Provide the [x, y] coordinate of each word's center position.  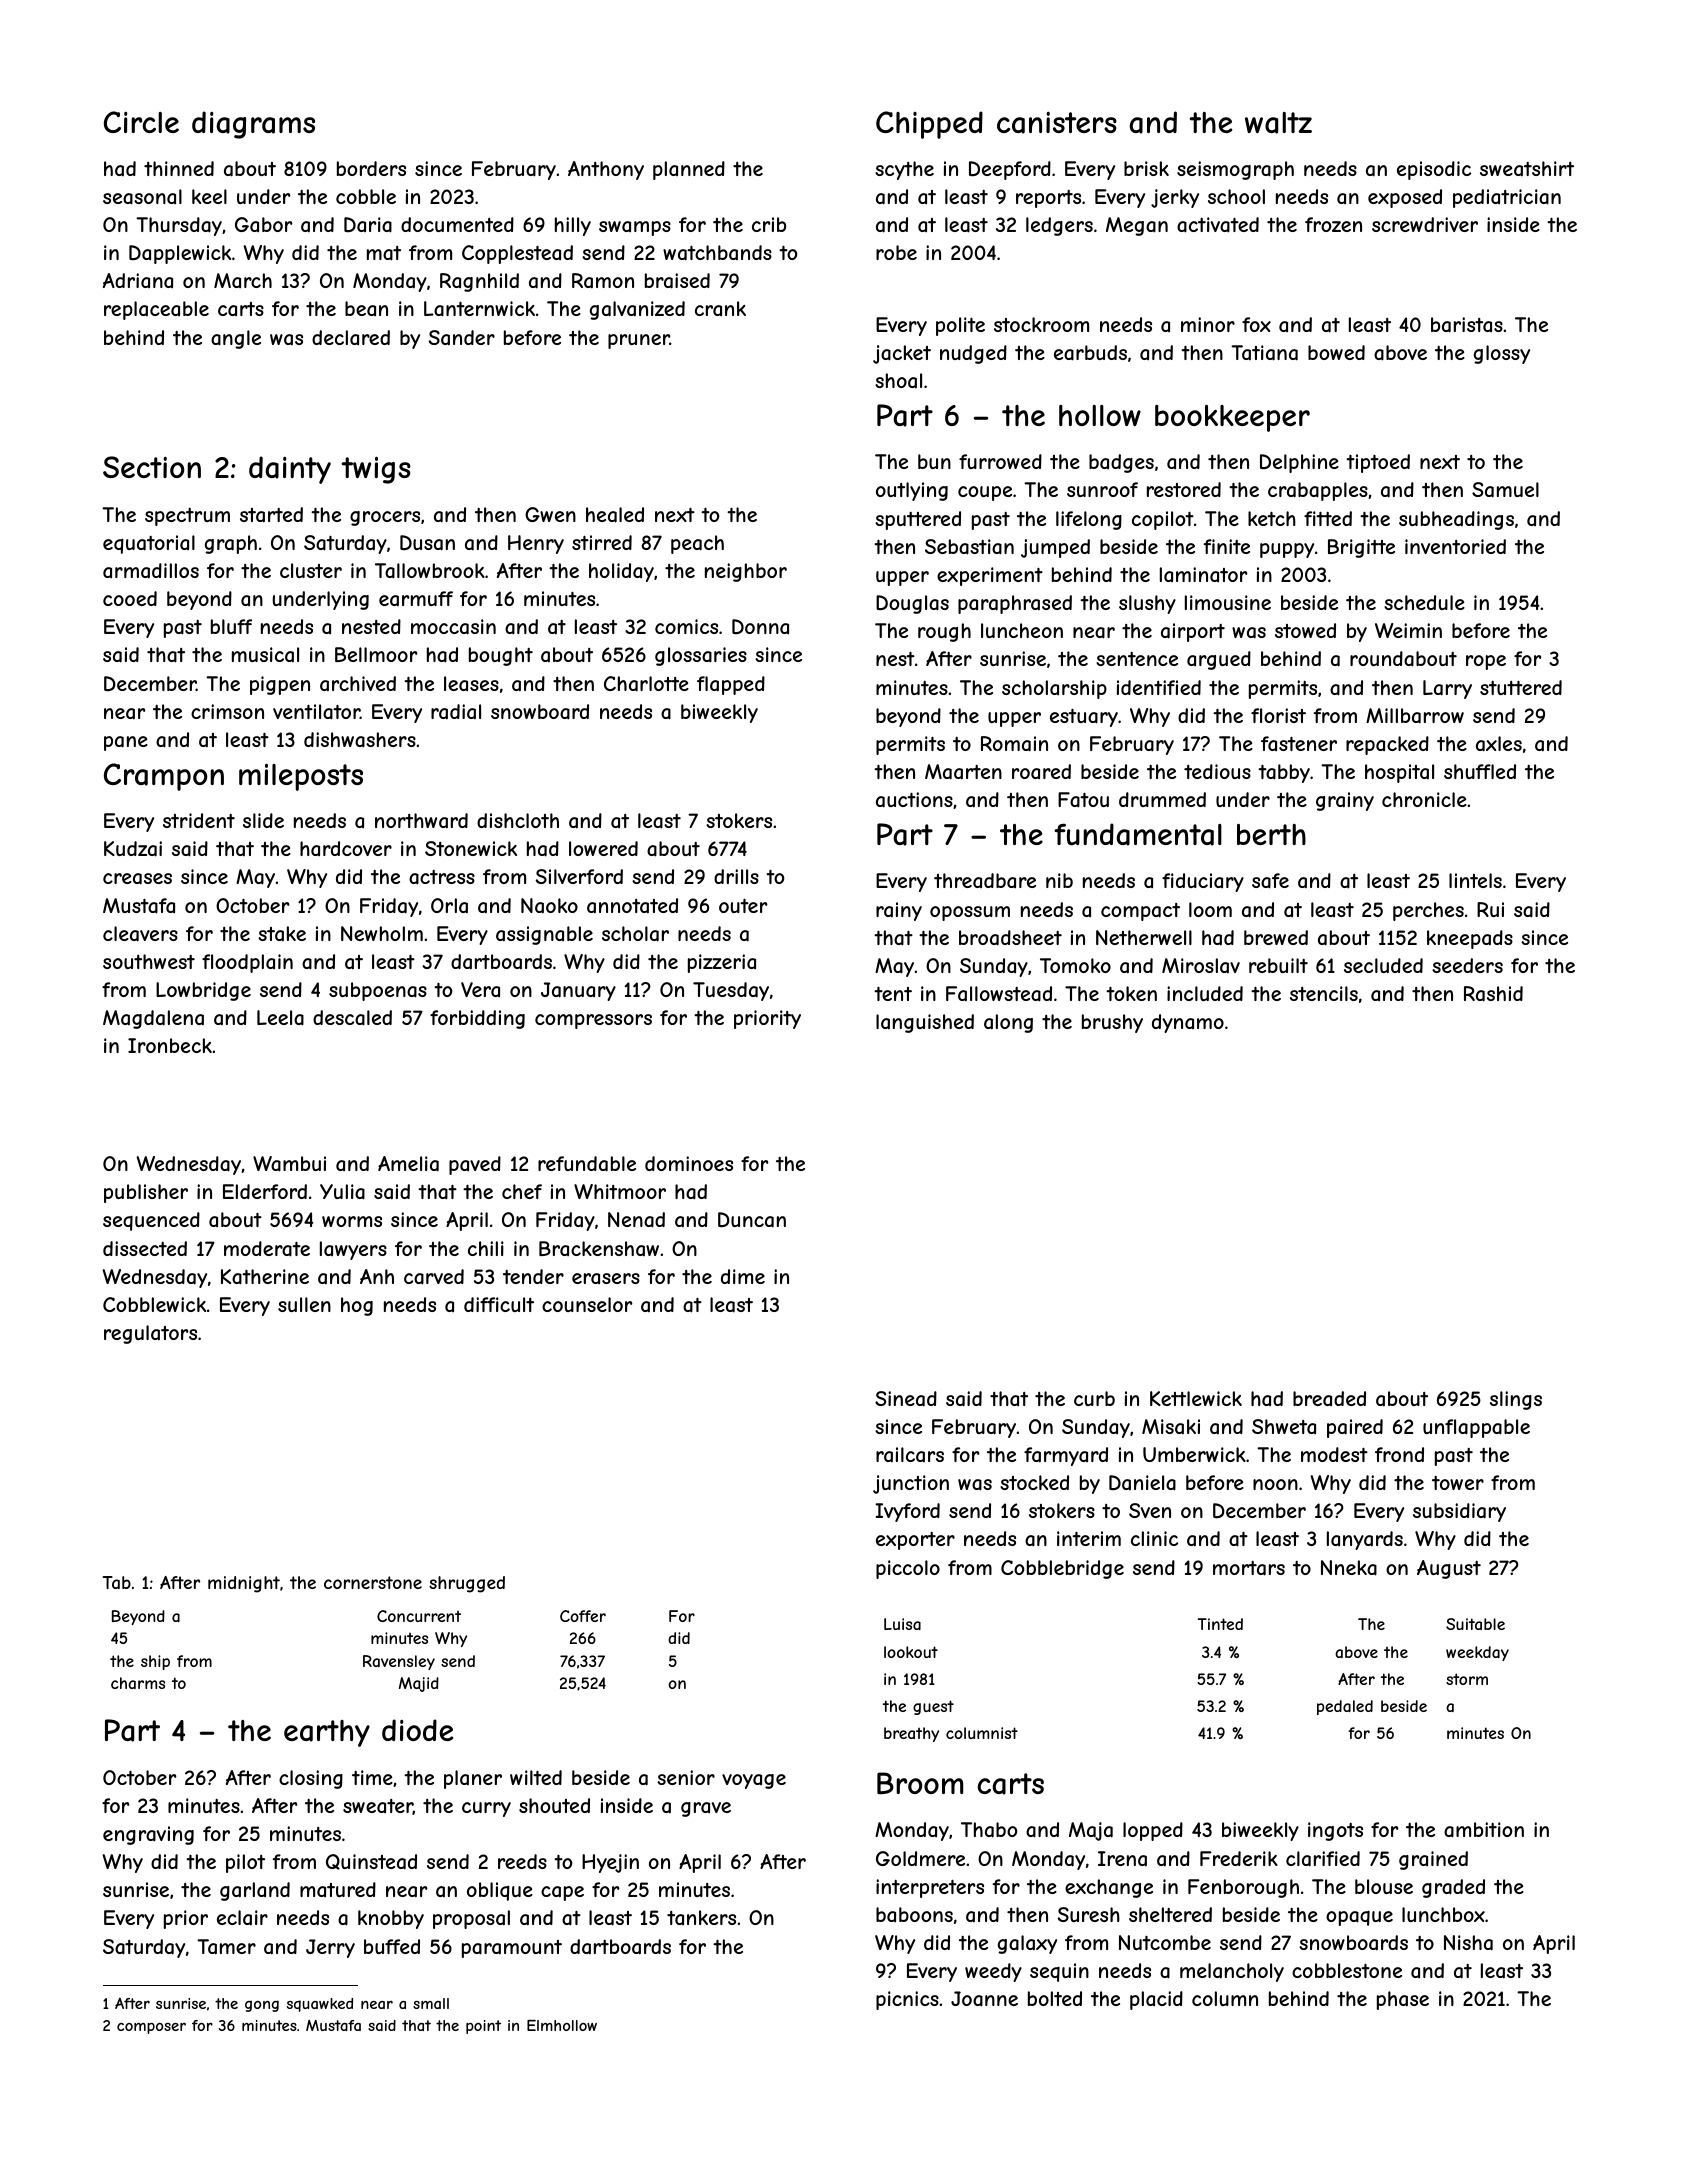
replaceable [156, 310]
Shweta [1284, 1426]
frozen [1333, 224]
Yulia [342, 1192]
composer [151, 2028]
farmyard [1066, 1456]
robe [896, 252]
